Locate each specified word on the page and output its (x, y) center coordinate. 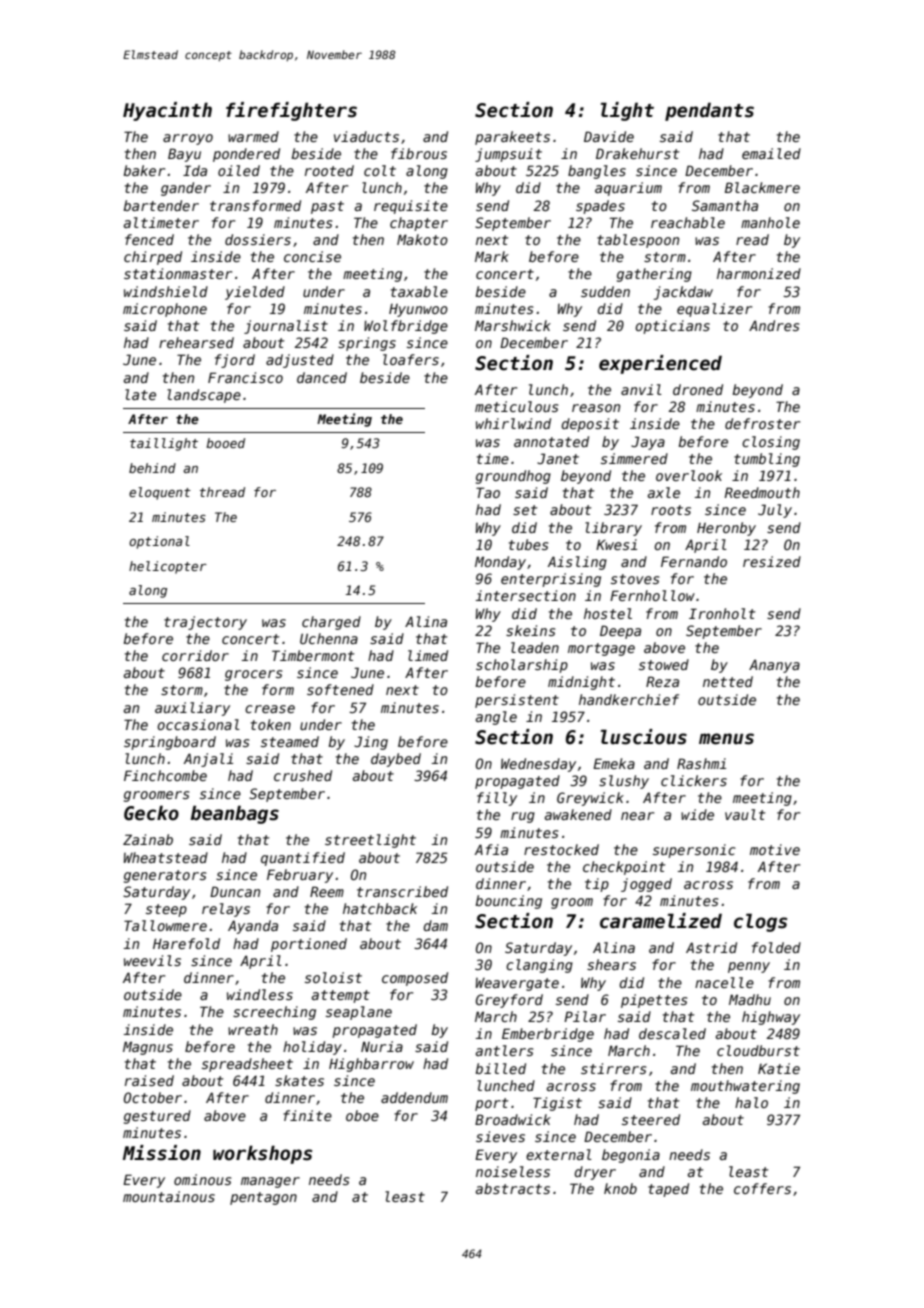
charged (331, 623)
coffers (762, 1188)
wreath (253, 1029)
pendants (709, 111)
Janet (558, 458)
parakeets (512, 138)
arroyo (188, 139)
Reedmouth (762, 492)
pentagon (263, 1198)
